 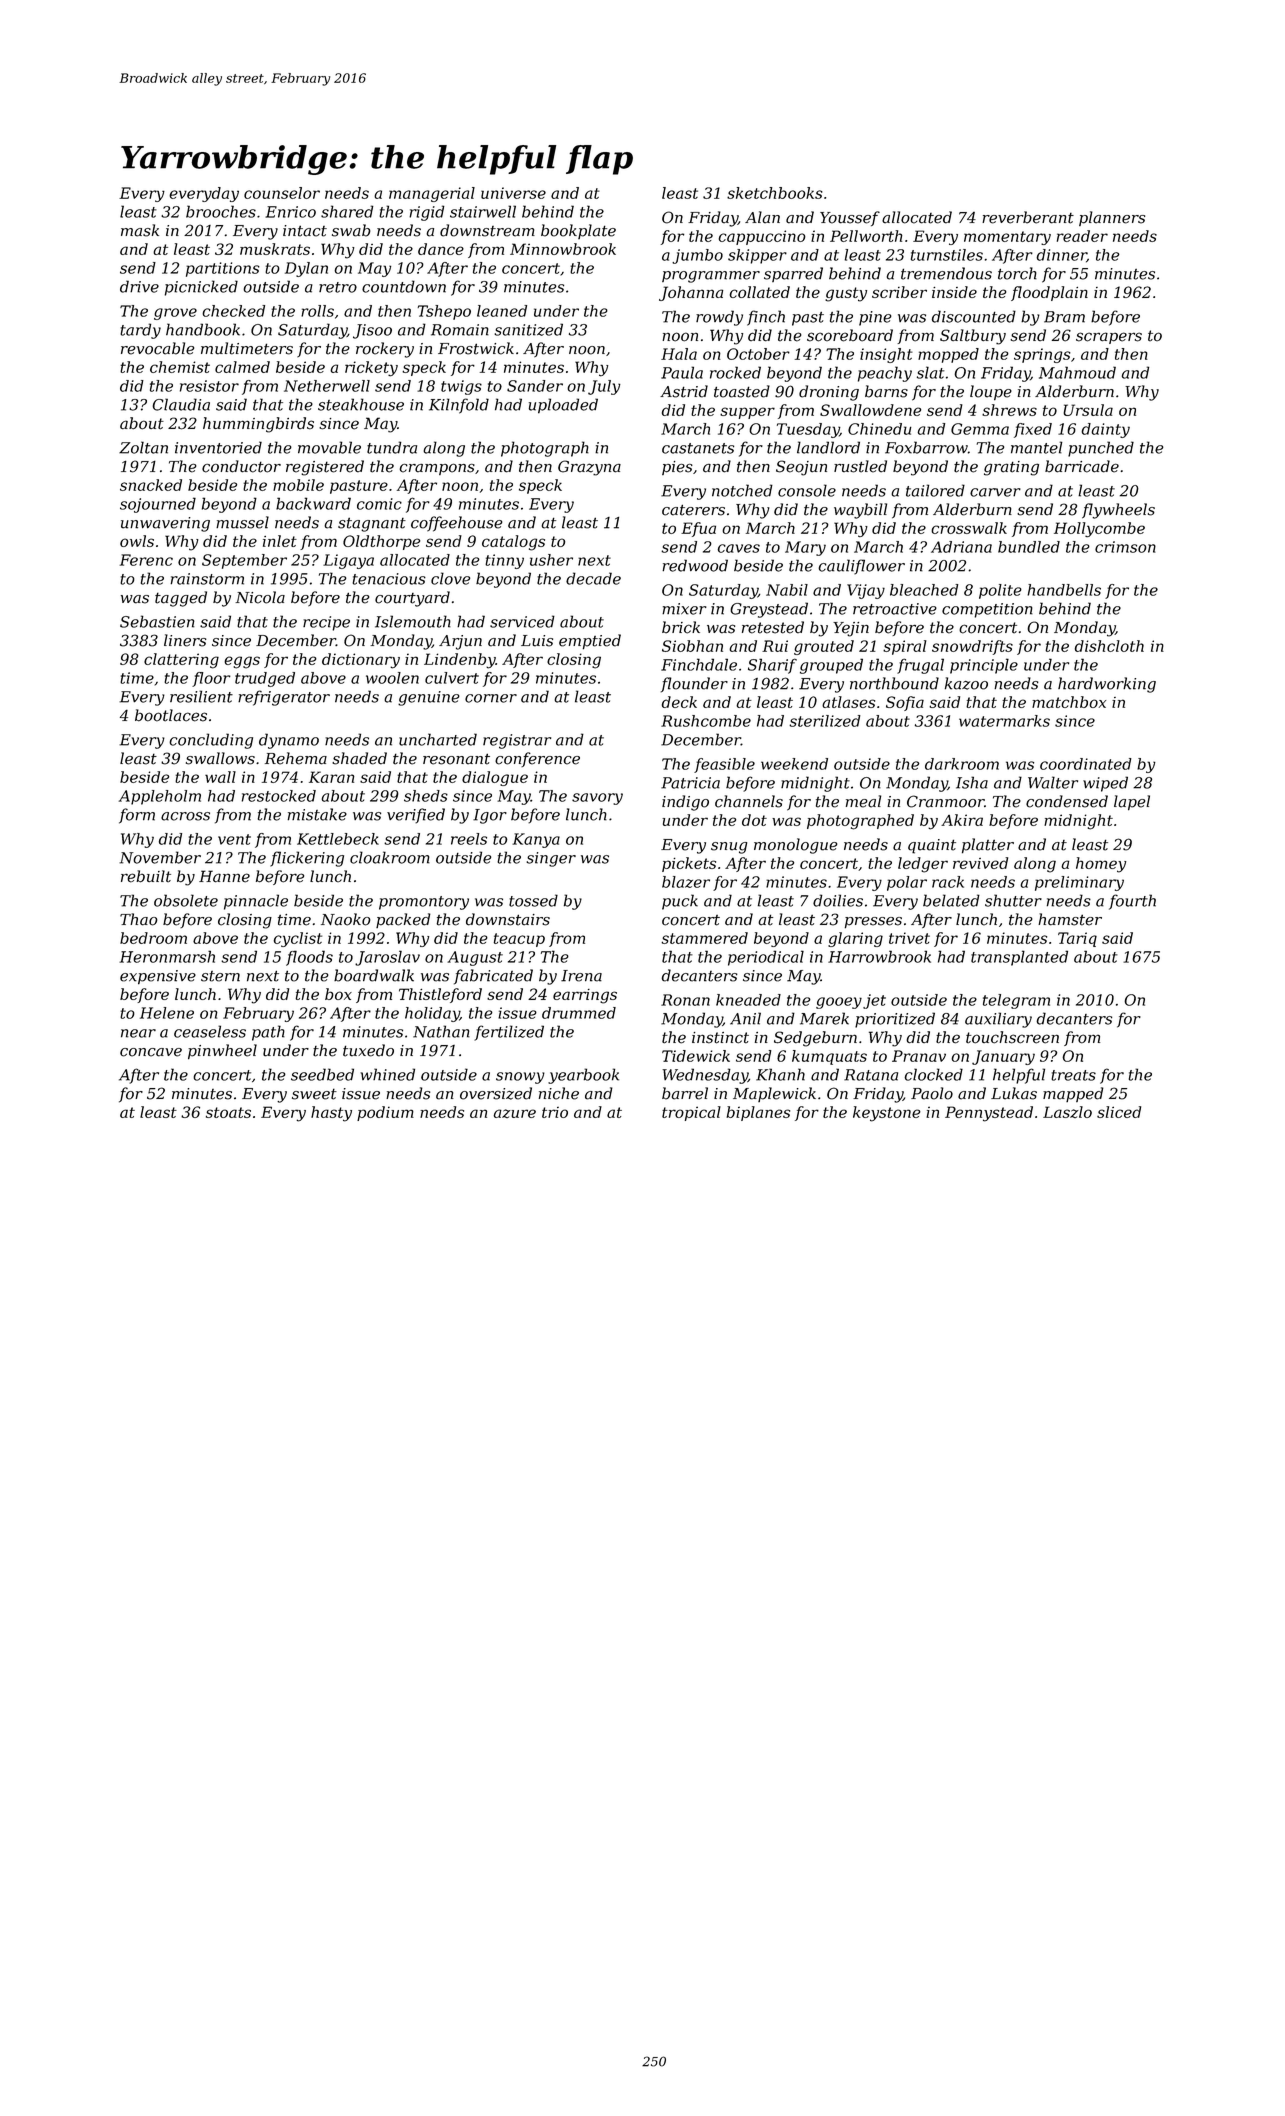 What do you see at coordinates (307, 859) in the screenshot?
I see `flickering` at bounding box center [307, 859].
